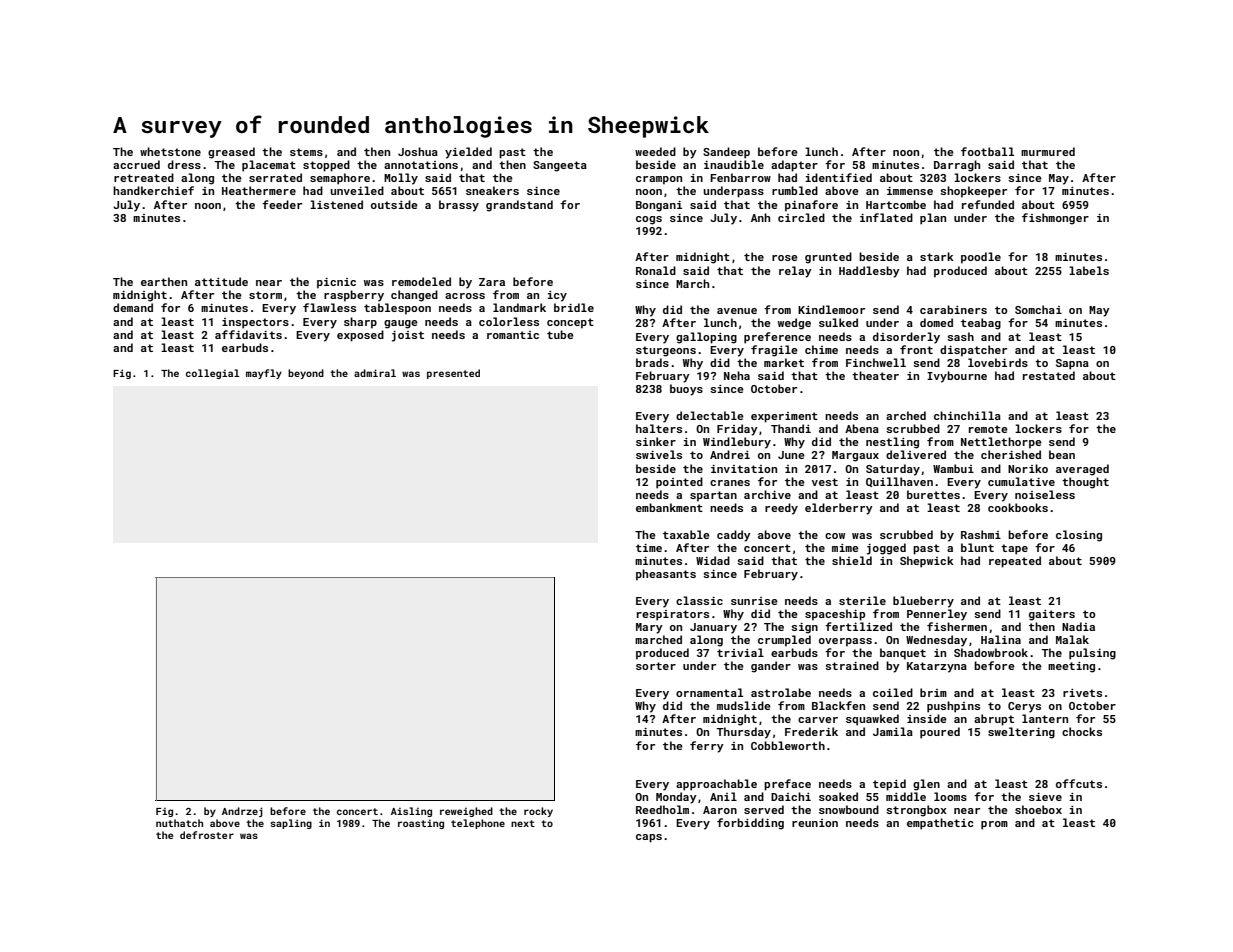  I want to click on Sandeep, so click(726, 153).
